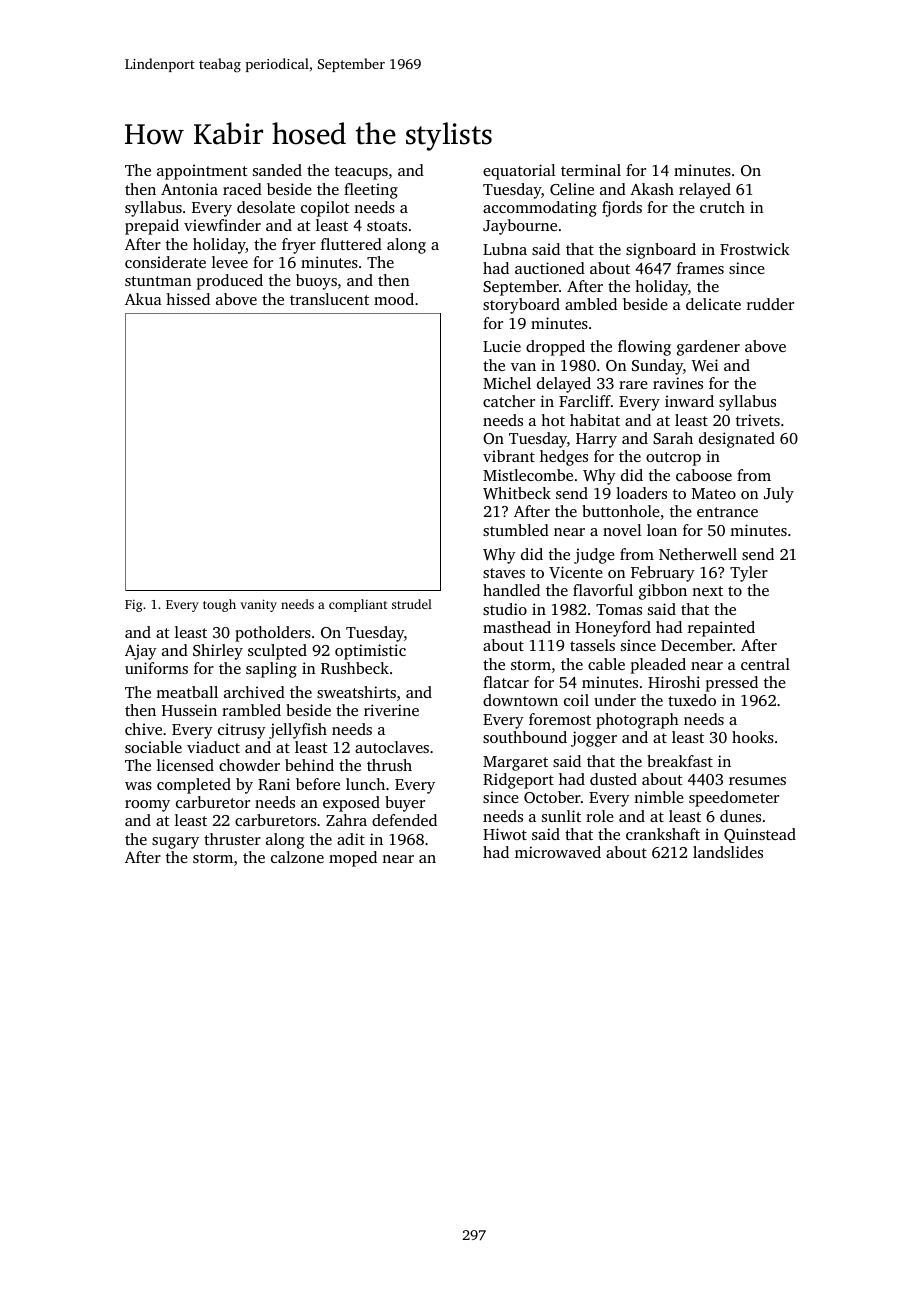  I want to click on signboard, so click(661, 251).
